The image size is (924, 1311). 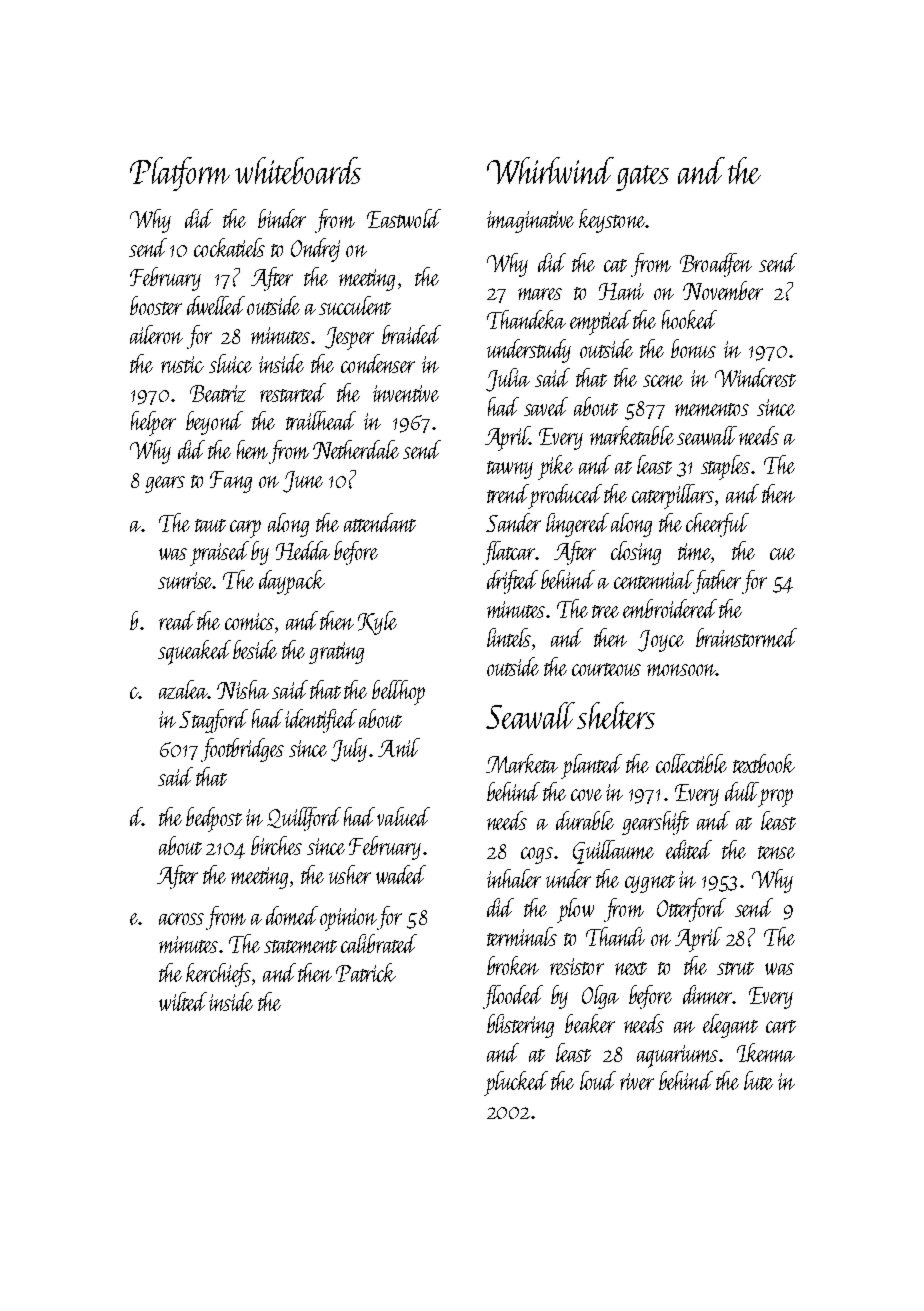 What do you see at coordinates (526, 319) in the page?
I see `Thandeka` at bounding box center [526, 319].
